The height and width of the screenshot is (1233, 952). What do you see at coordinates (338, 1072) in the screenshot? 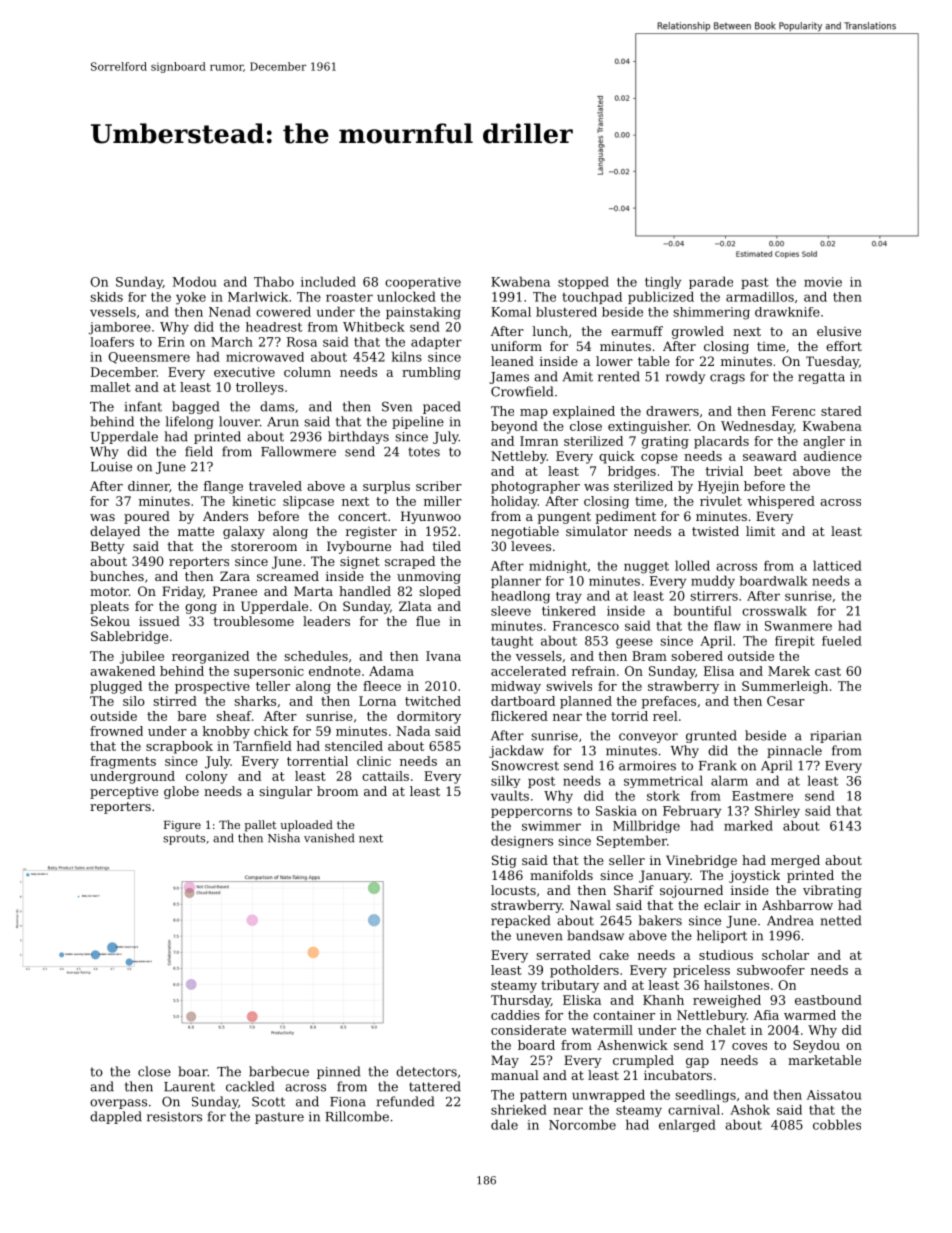
I see `pinned` at bounding box center [338, 1072].
